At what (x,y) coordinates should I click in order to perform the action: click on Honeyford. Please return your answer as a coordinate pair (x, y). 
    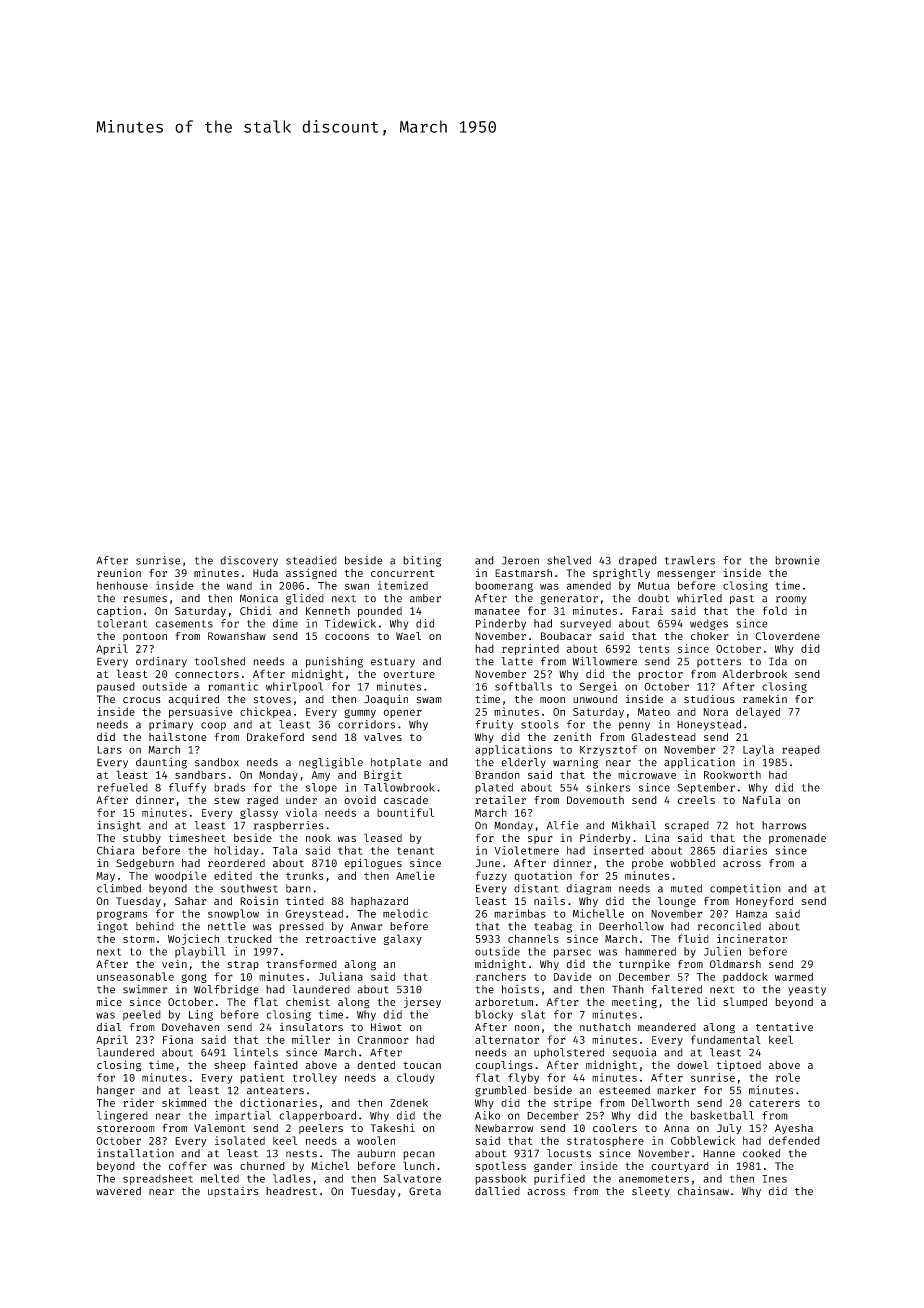
    Looking at the image, I should click on (764, 901).
